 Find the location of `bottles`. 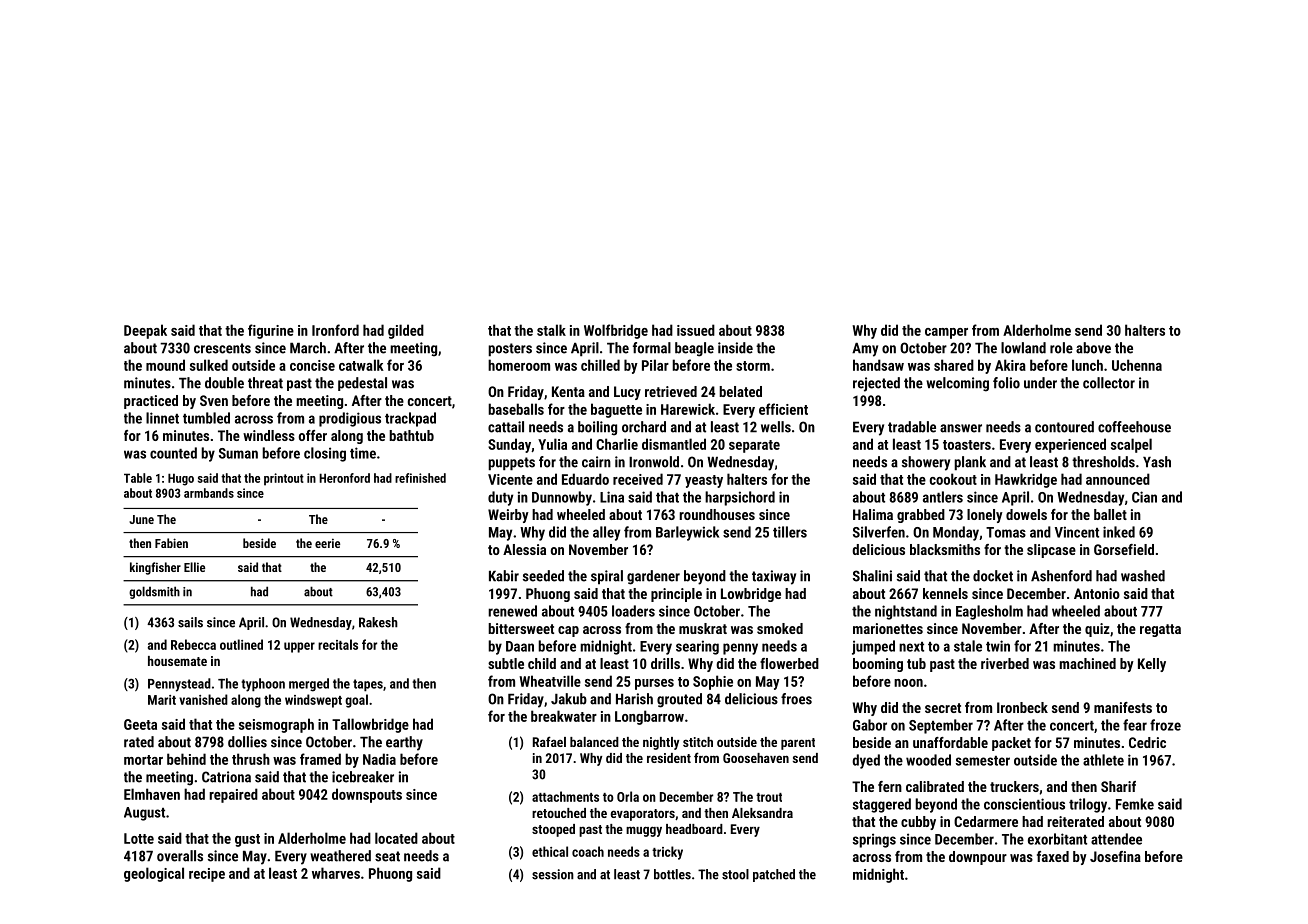

bottles is located at coordinates (672, 874).
